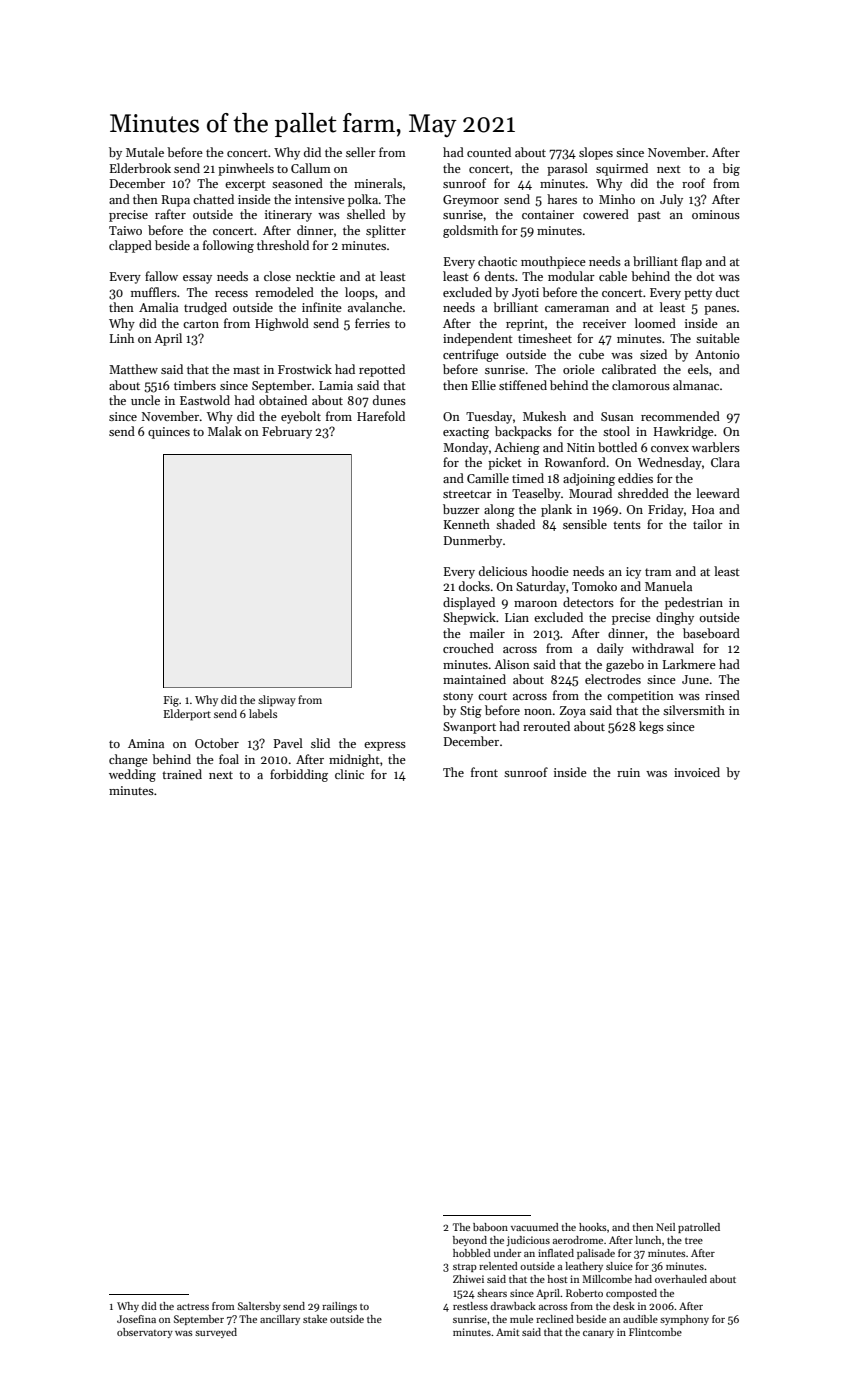 This page has height=1400, width=849. Describe the element at coordinates (132, 775) in the page. I see `wedding` at that location.
